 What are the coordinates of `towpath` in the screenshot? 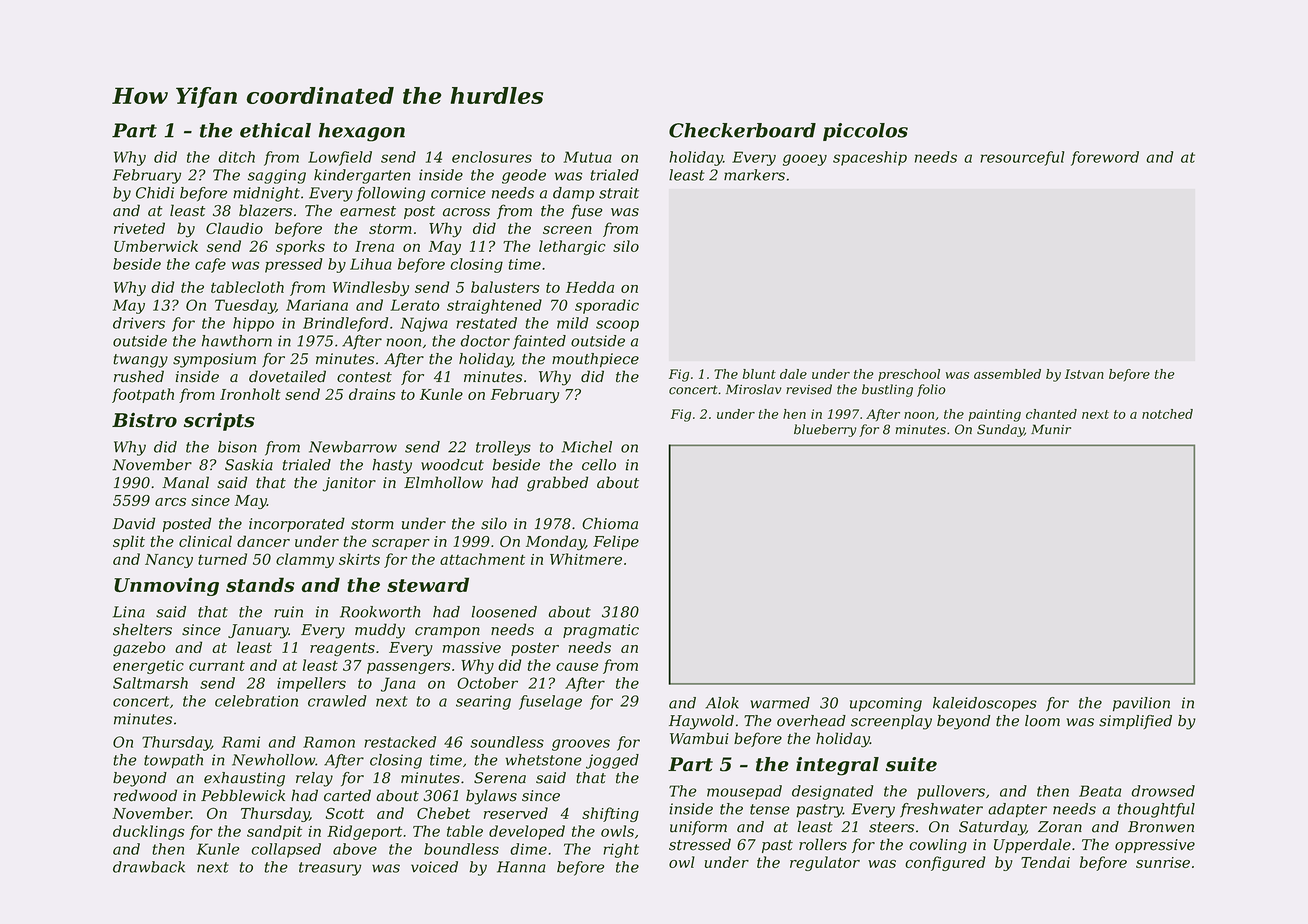 It's located at (173, 761).
